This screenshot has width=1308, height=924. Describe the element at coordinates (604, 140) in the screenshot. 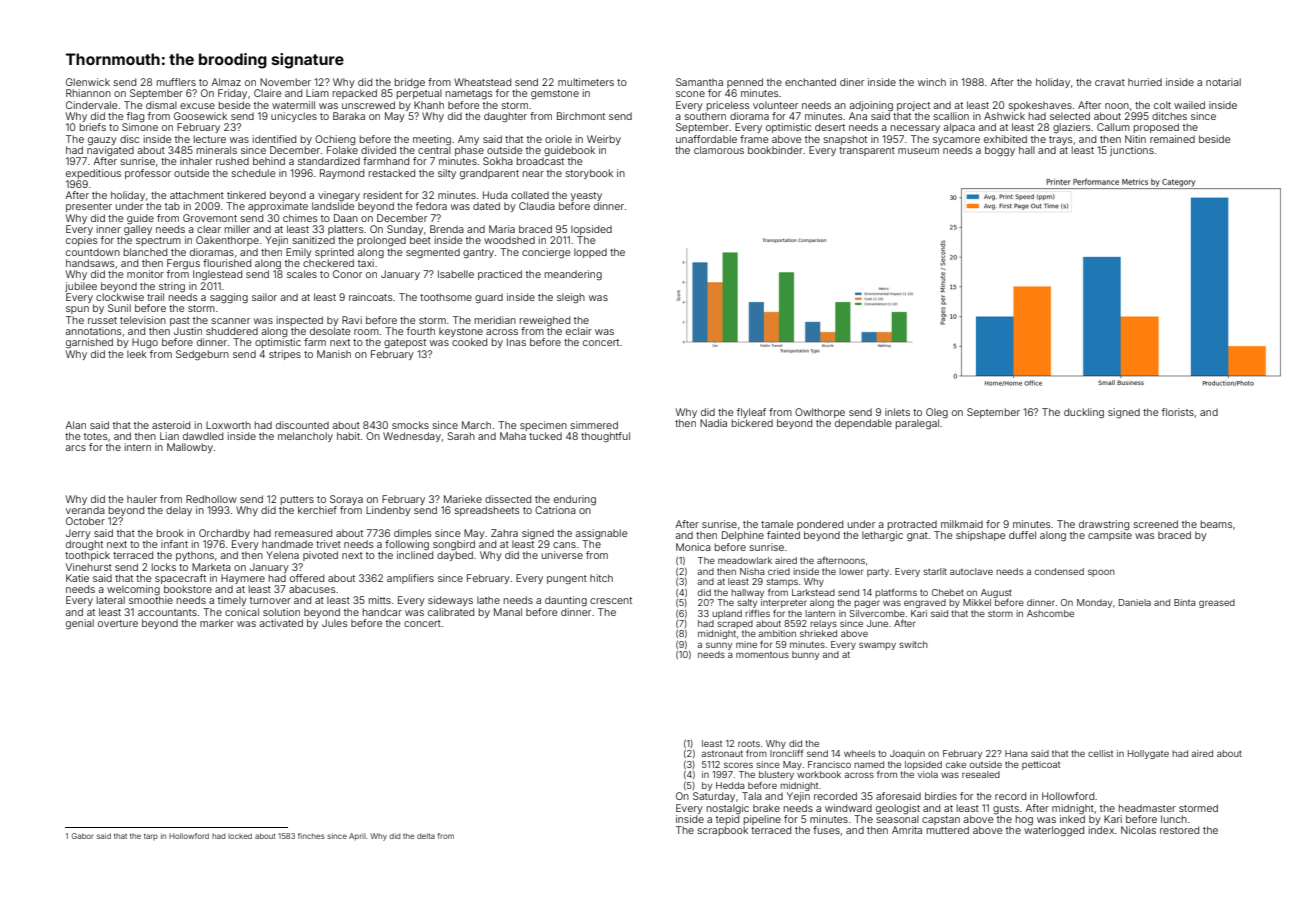

I see `Weirby` at that location.
